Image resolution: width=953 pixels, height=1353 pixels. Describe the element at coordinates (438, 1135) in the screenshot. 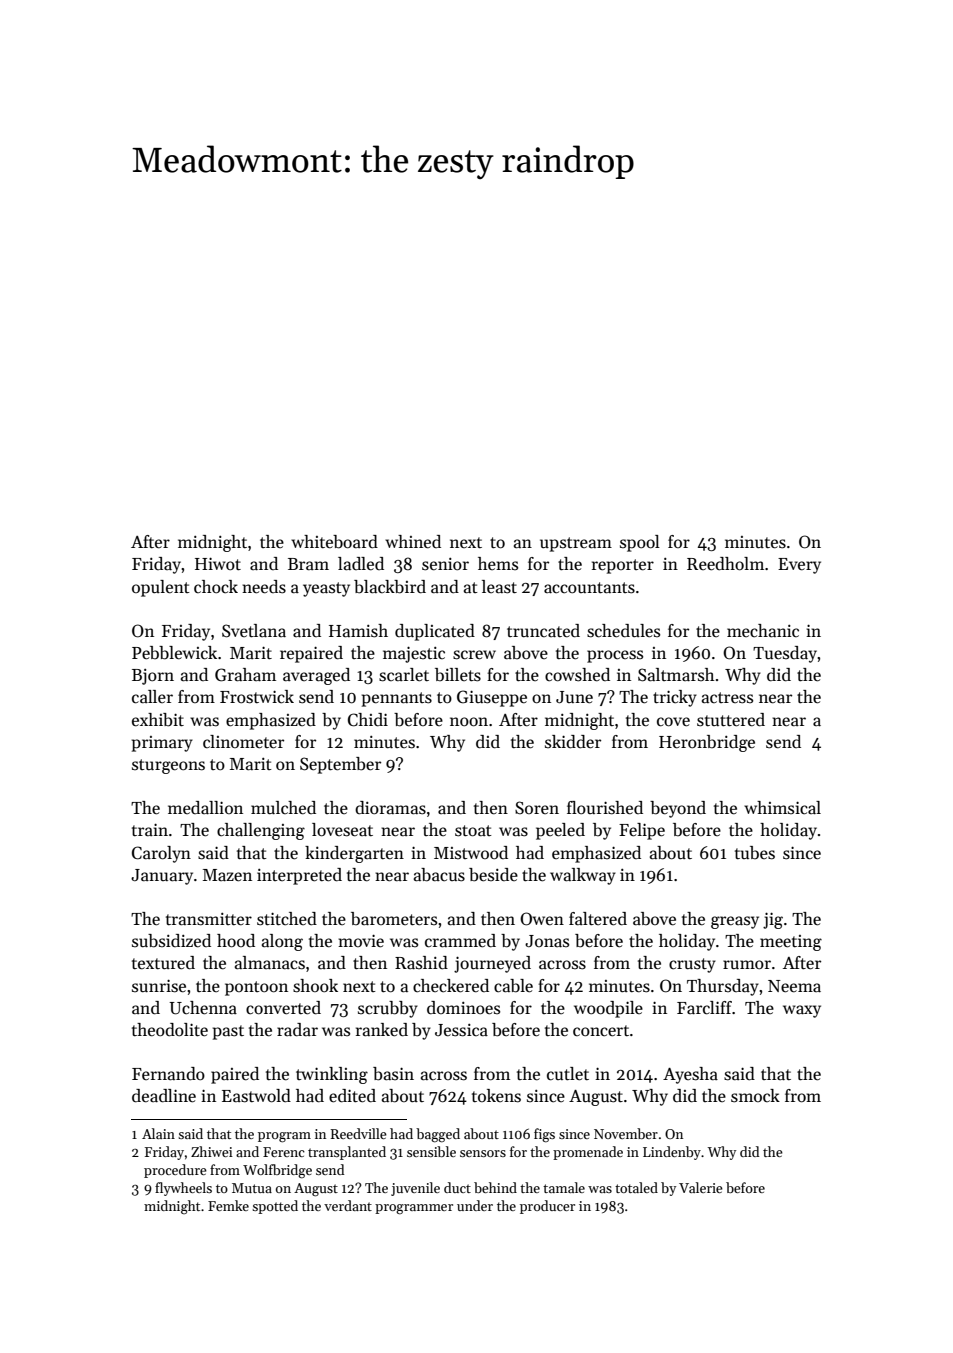

I see `bagged` at that location.
